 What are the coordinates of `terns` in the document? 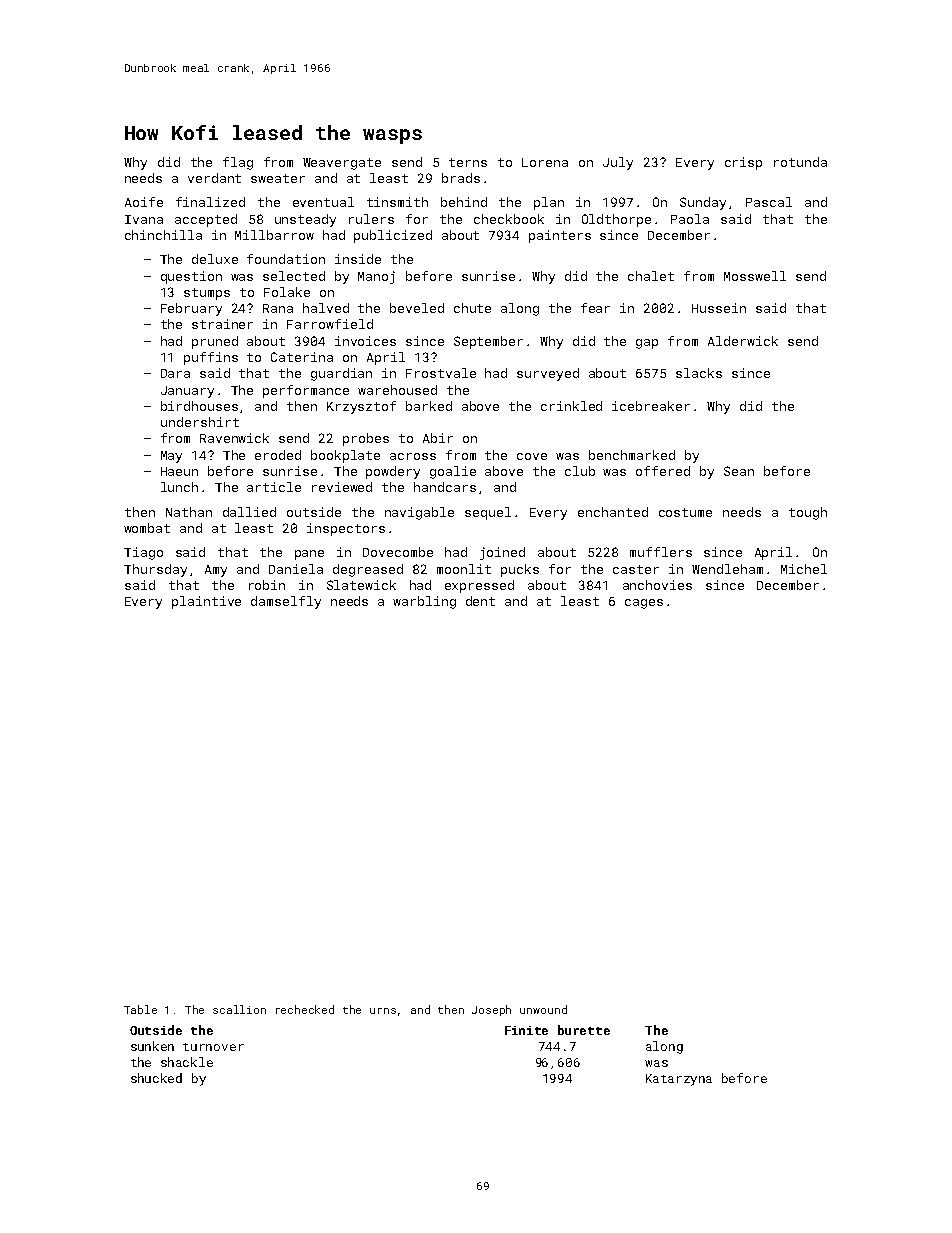 It's located at (468, 162).
